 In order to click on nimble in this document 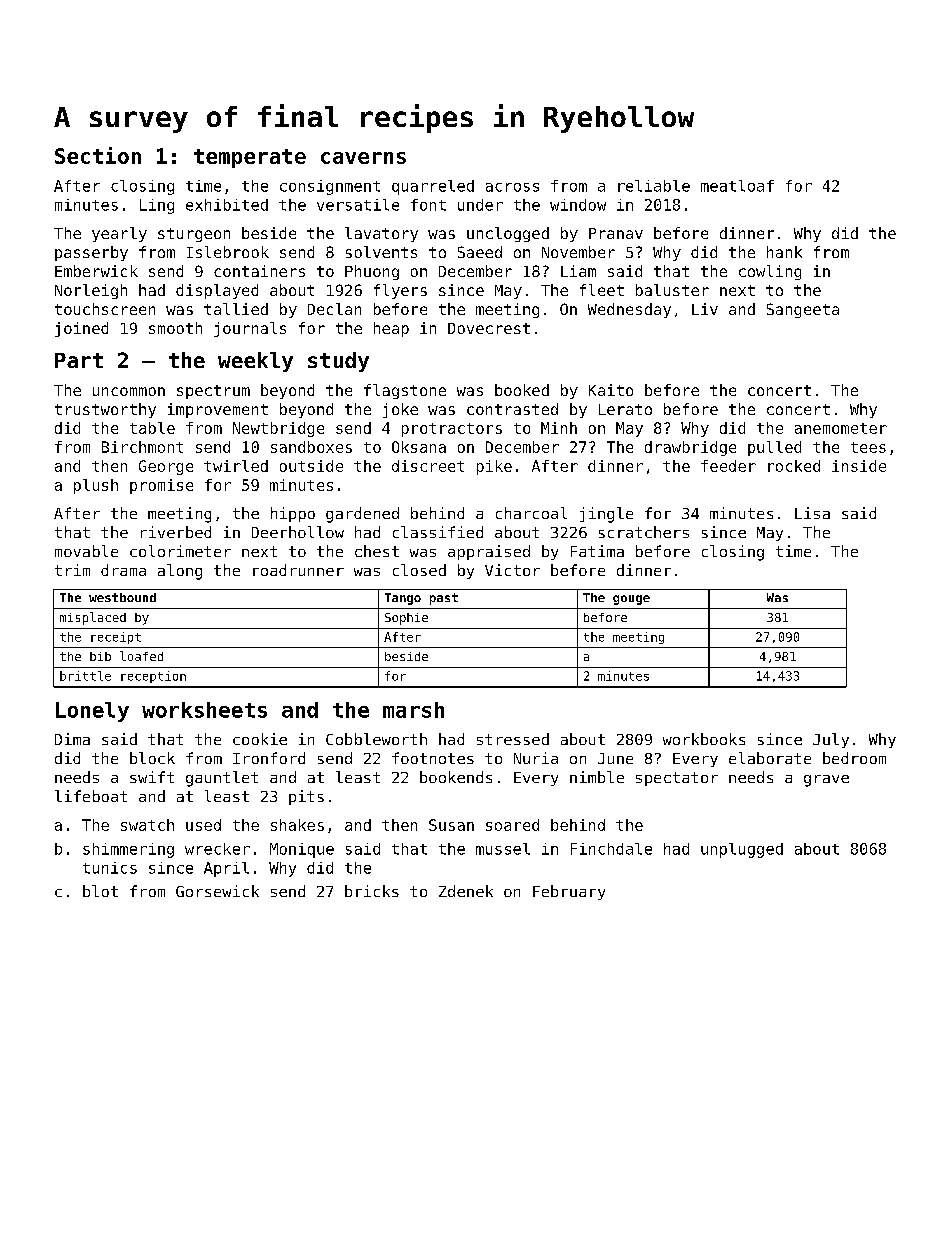, I will do `click(597, 777)`.
